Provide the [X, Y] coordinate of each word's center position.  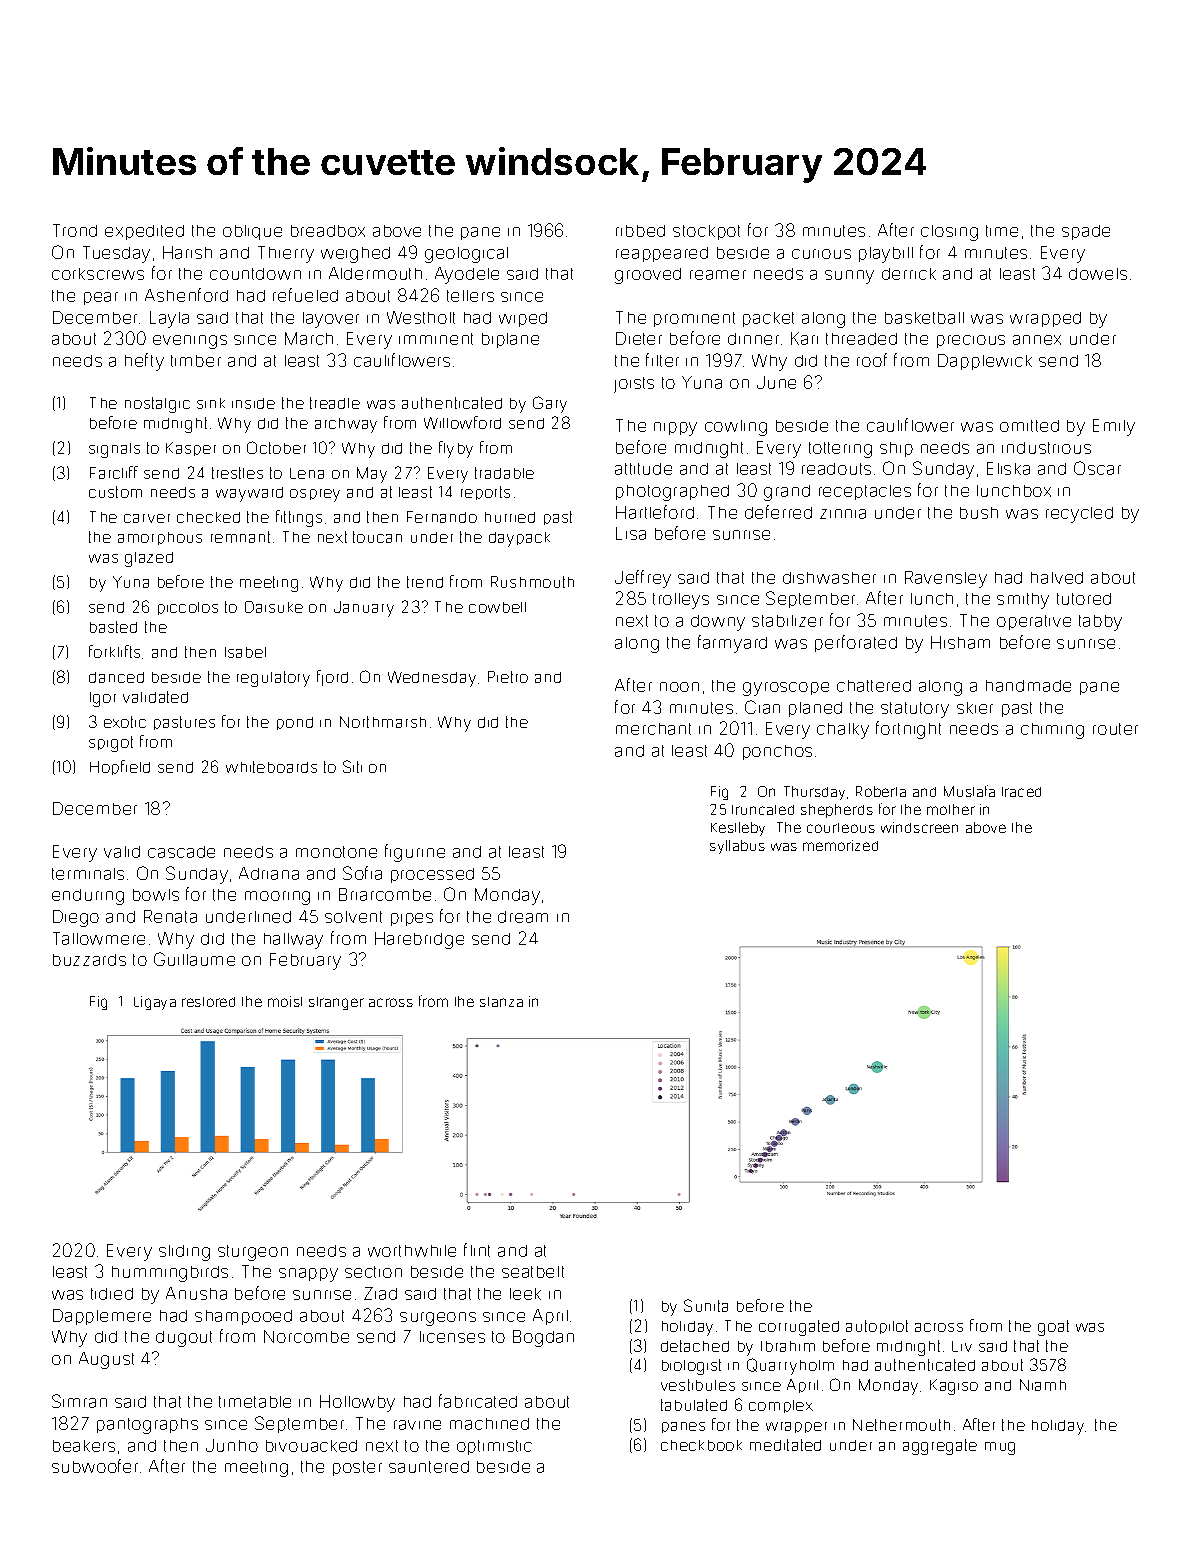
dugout [184, 1339]
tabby [1100, 623]
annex [1037, 340]
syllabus [737, 847]
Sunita [706, 1305]
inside [253, 403]
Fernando [442, 517]
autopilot [877, 1327]
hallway [293, 941]
